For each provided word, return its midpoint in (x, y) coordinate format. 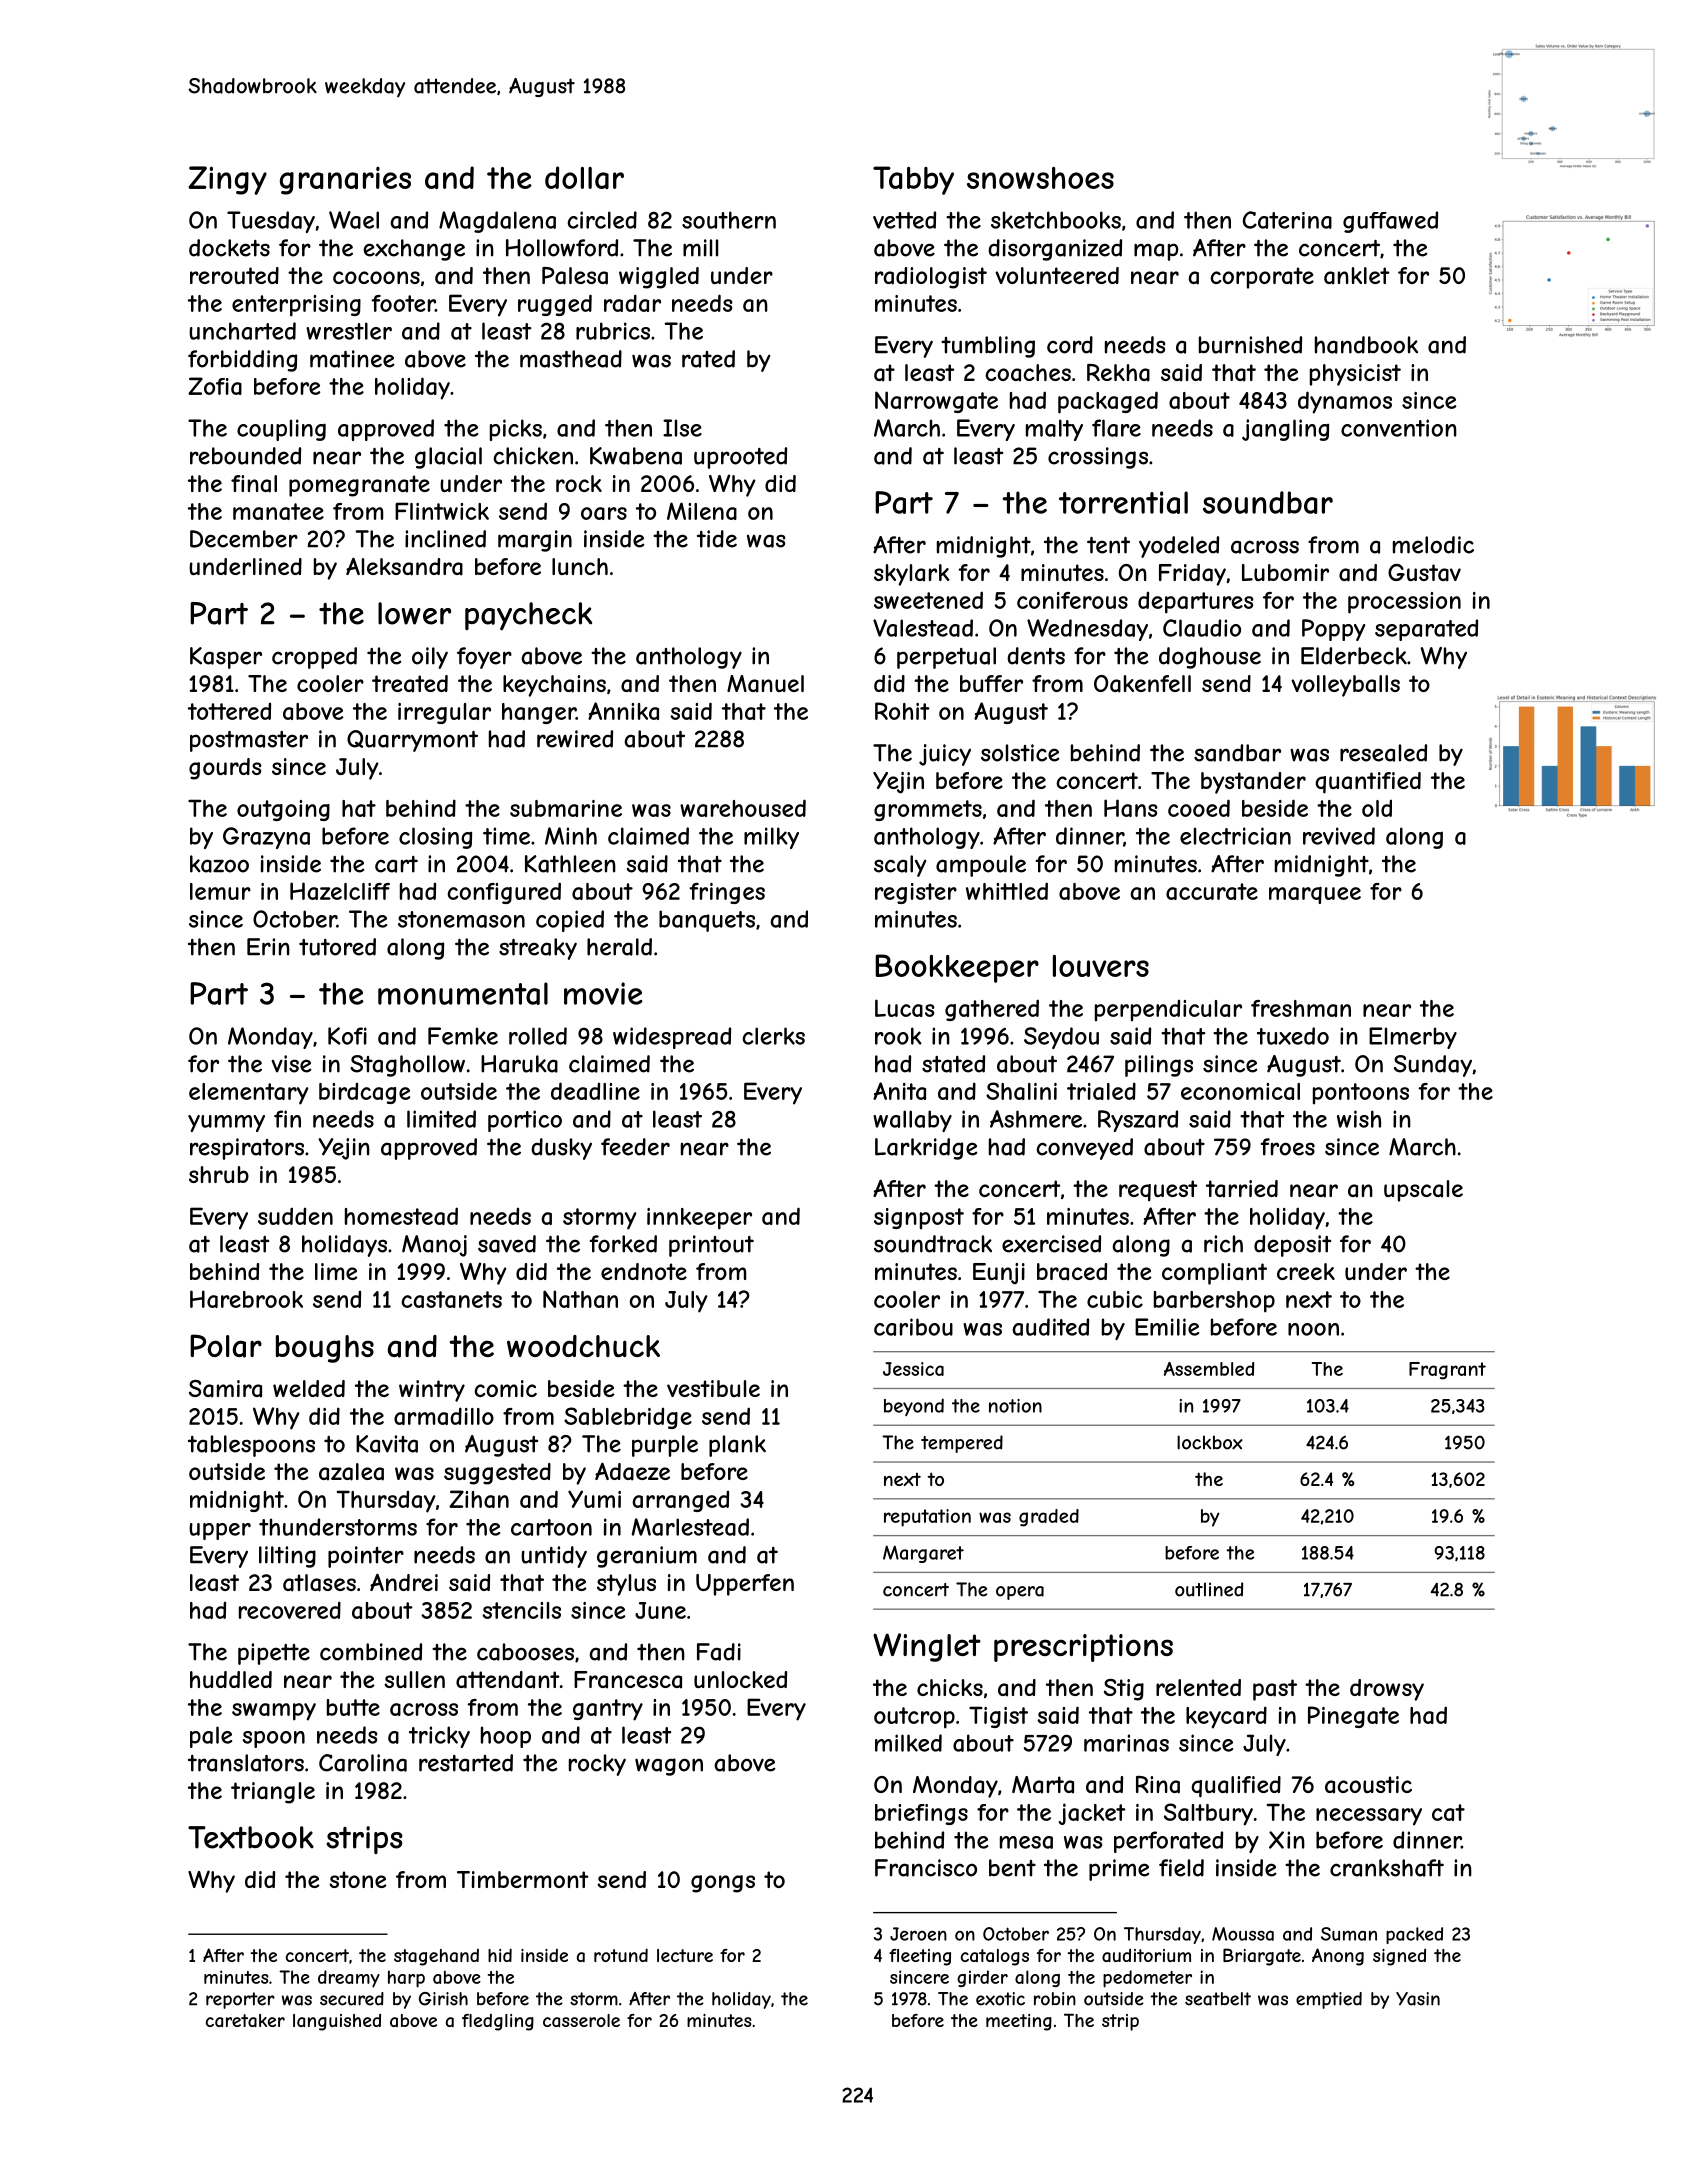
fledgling (498, 2022)
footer (403, 303)
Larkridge (926, 1149)
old (1377, 808)
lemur (220, 891)
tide (717, 539)
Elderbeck (1354, 656)
